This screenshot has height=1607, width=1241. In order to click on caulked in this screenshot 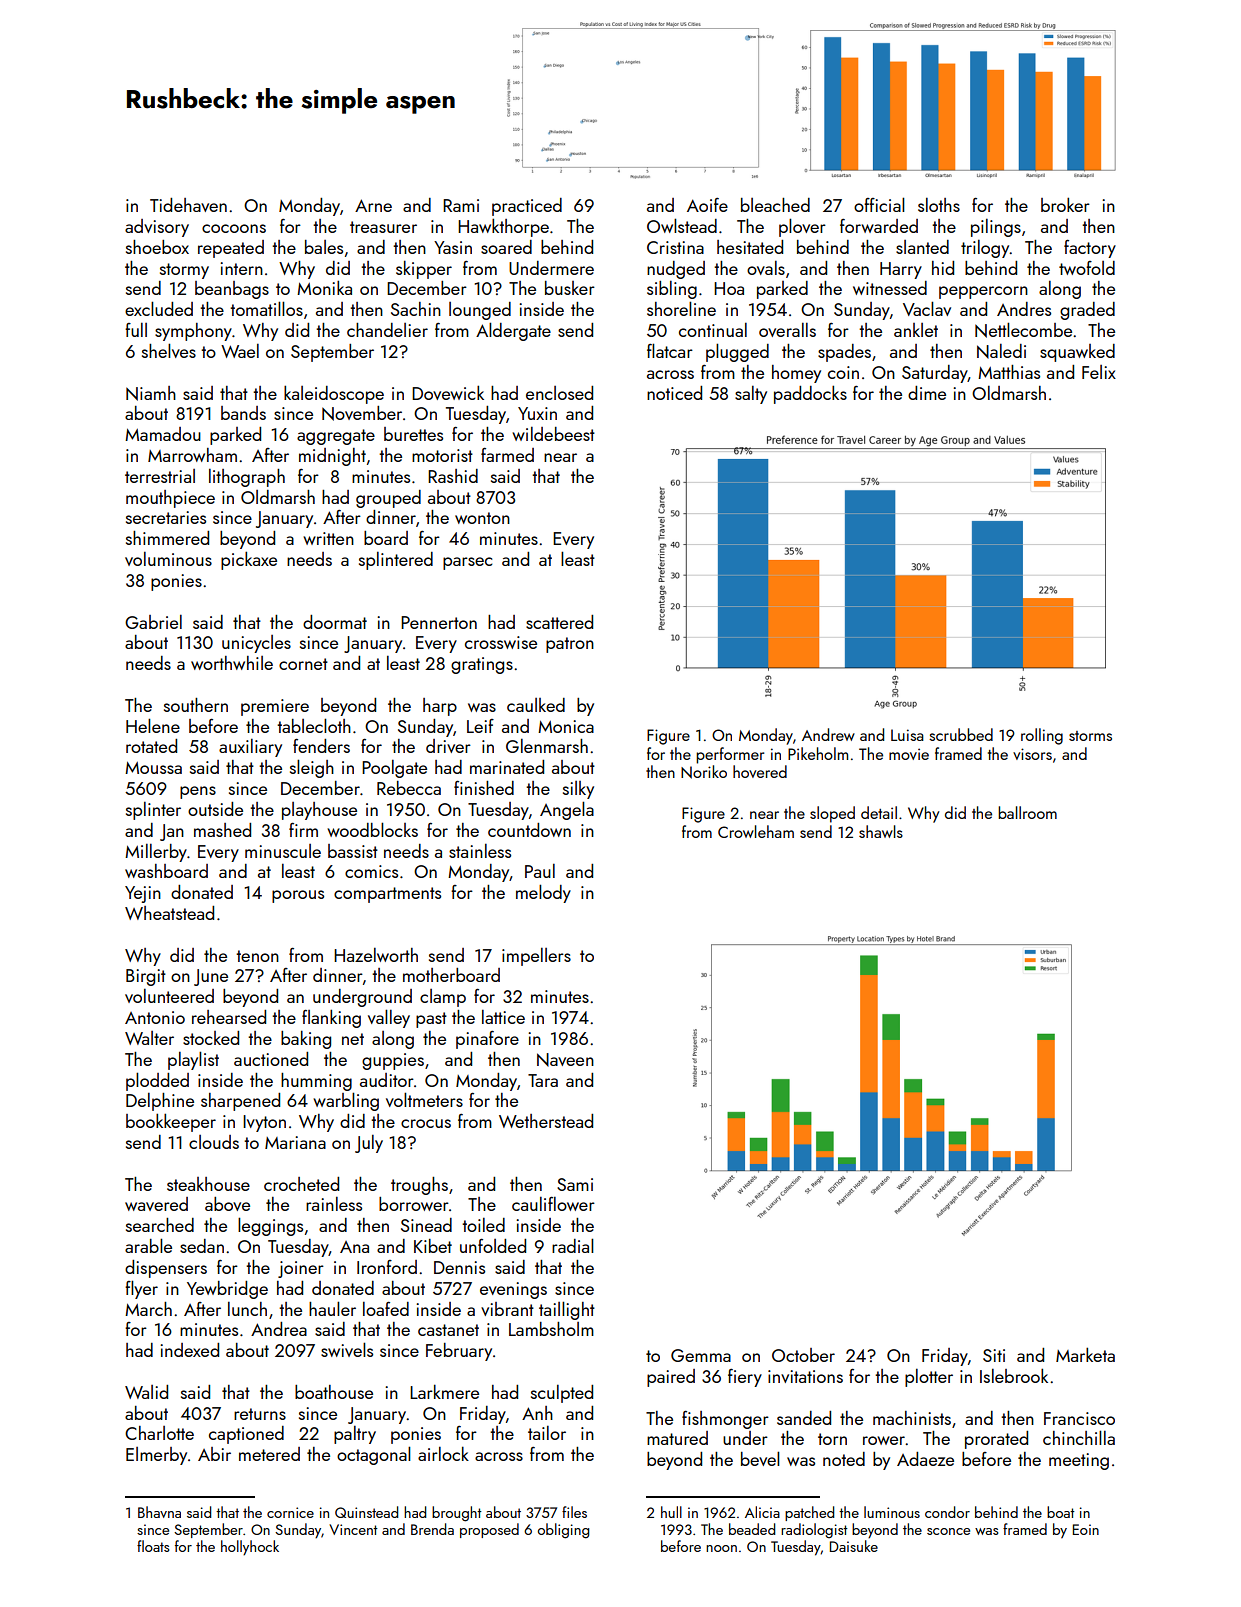, I will do `click(536, 705)`.
